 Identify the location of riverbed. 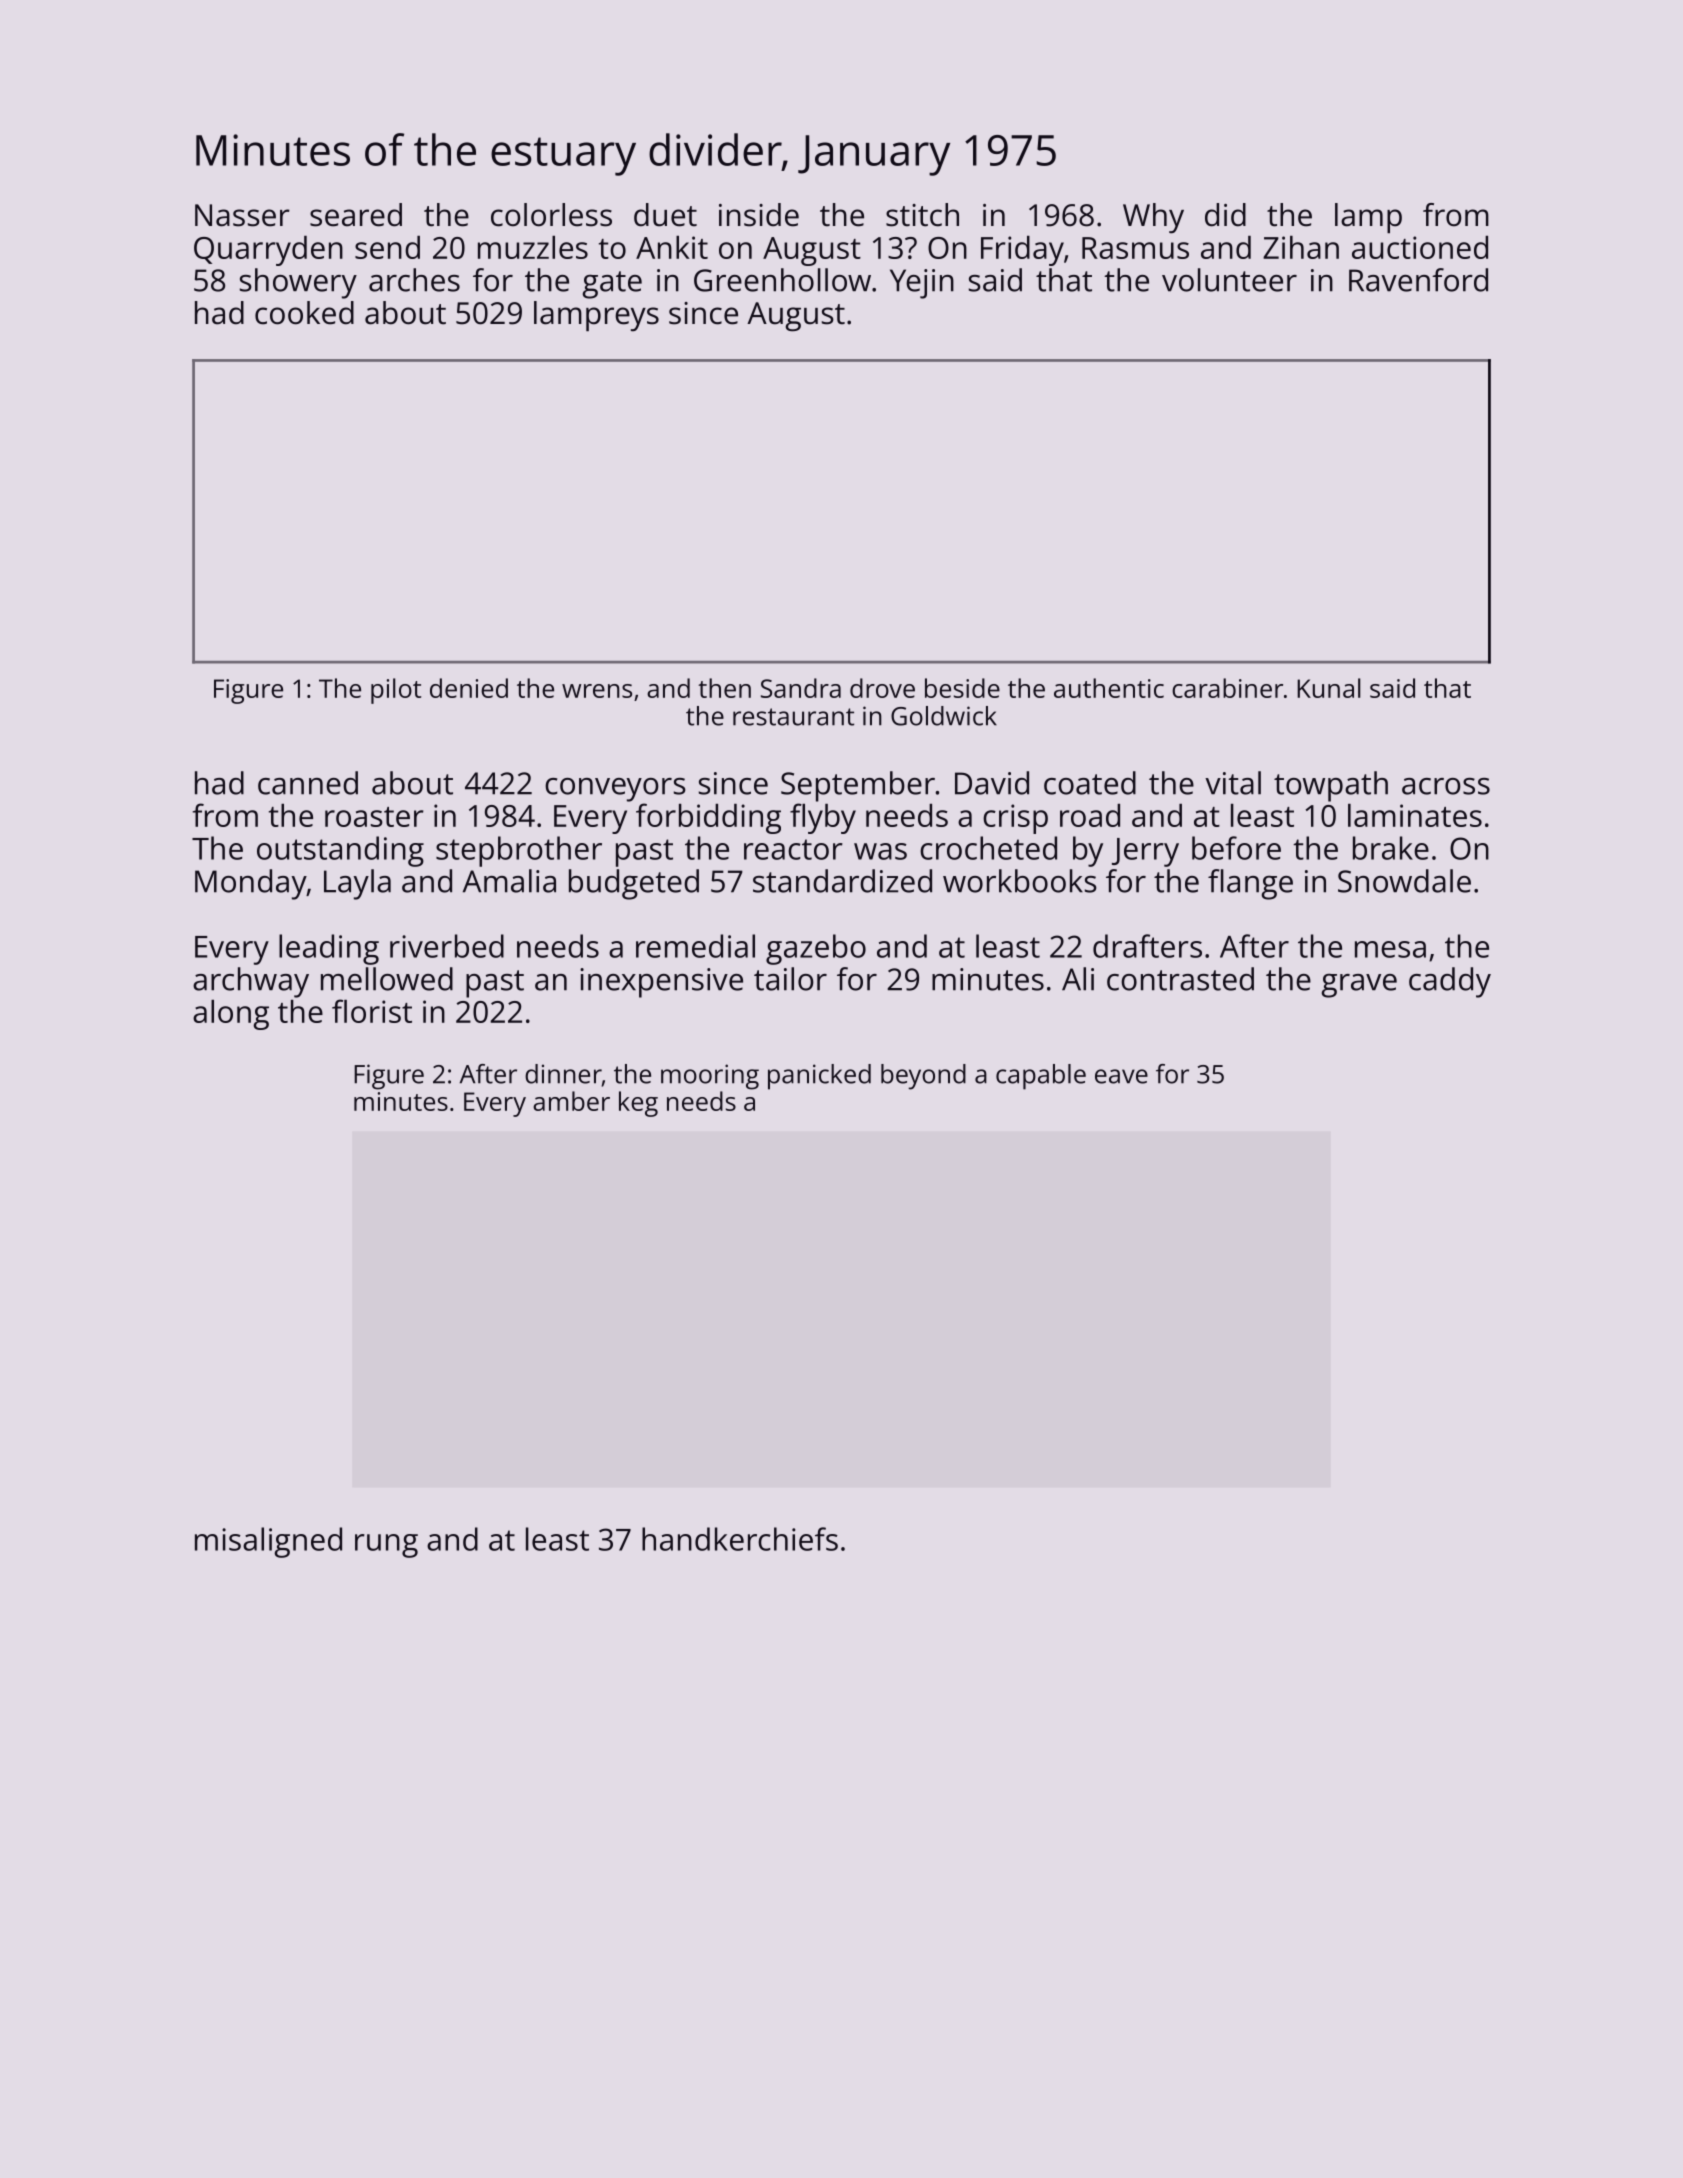
(447, 946).
